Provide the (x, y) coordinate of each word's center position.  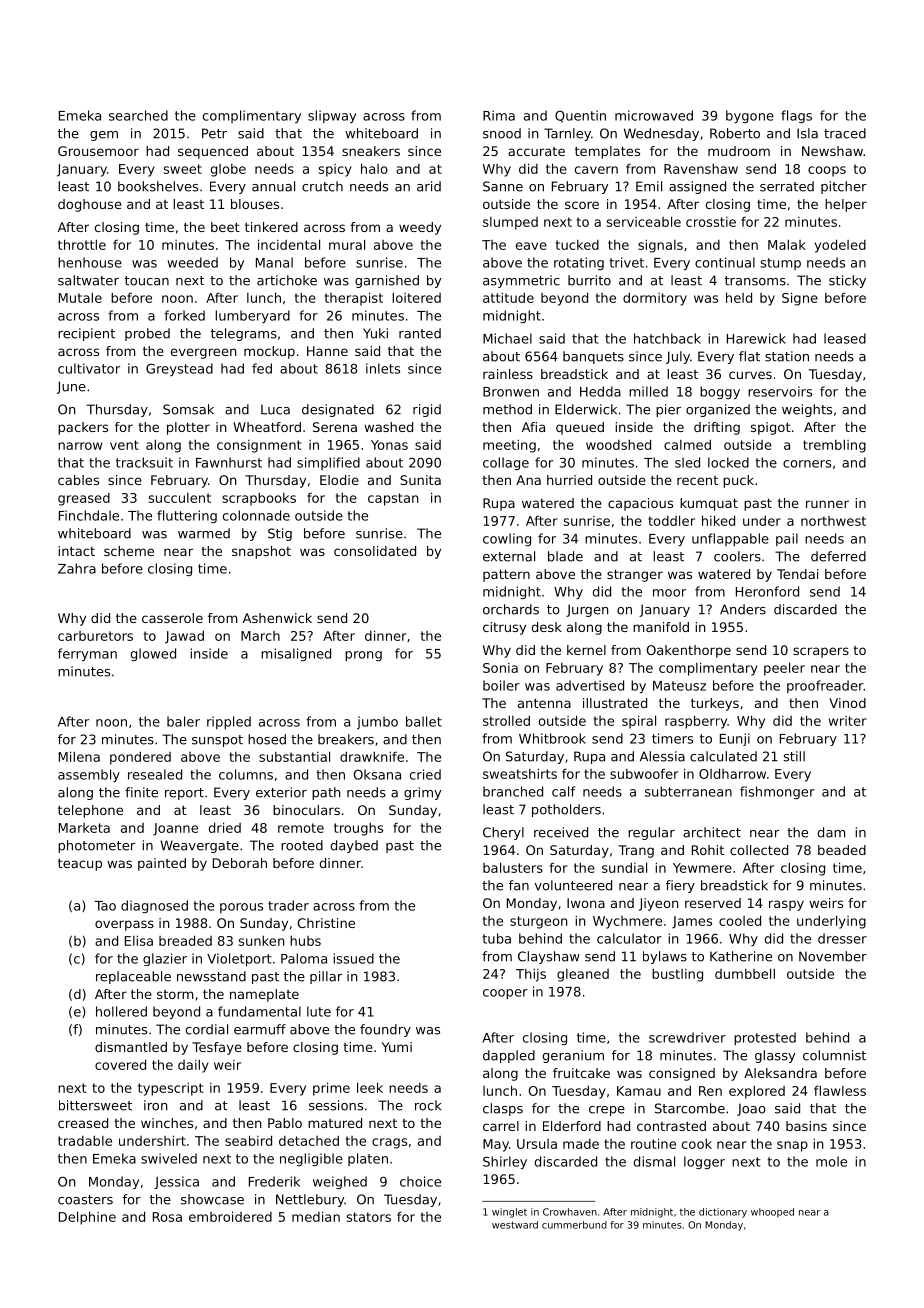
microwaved (654, 115)
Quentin (580, 116)
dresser (842, 938)
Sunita (420, 480)
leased (845, 338)
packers (83, 428)
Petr (214, 133)
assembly (89, 775)
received (561, 832)
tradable (85, 1140)
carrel (501, 1126)
